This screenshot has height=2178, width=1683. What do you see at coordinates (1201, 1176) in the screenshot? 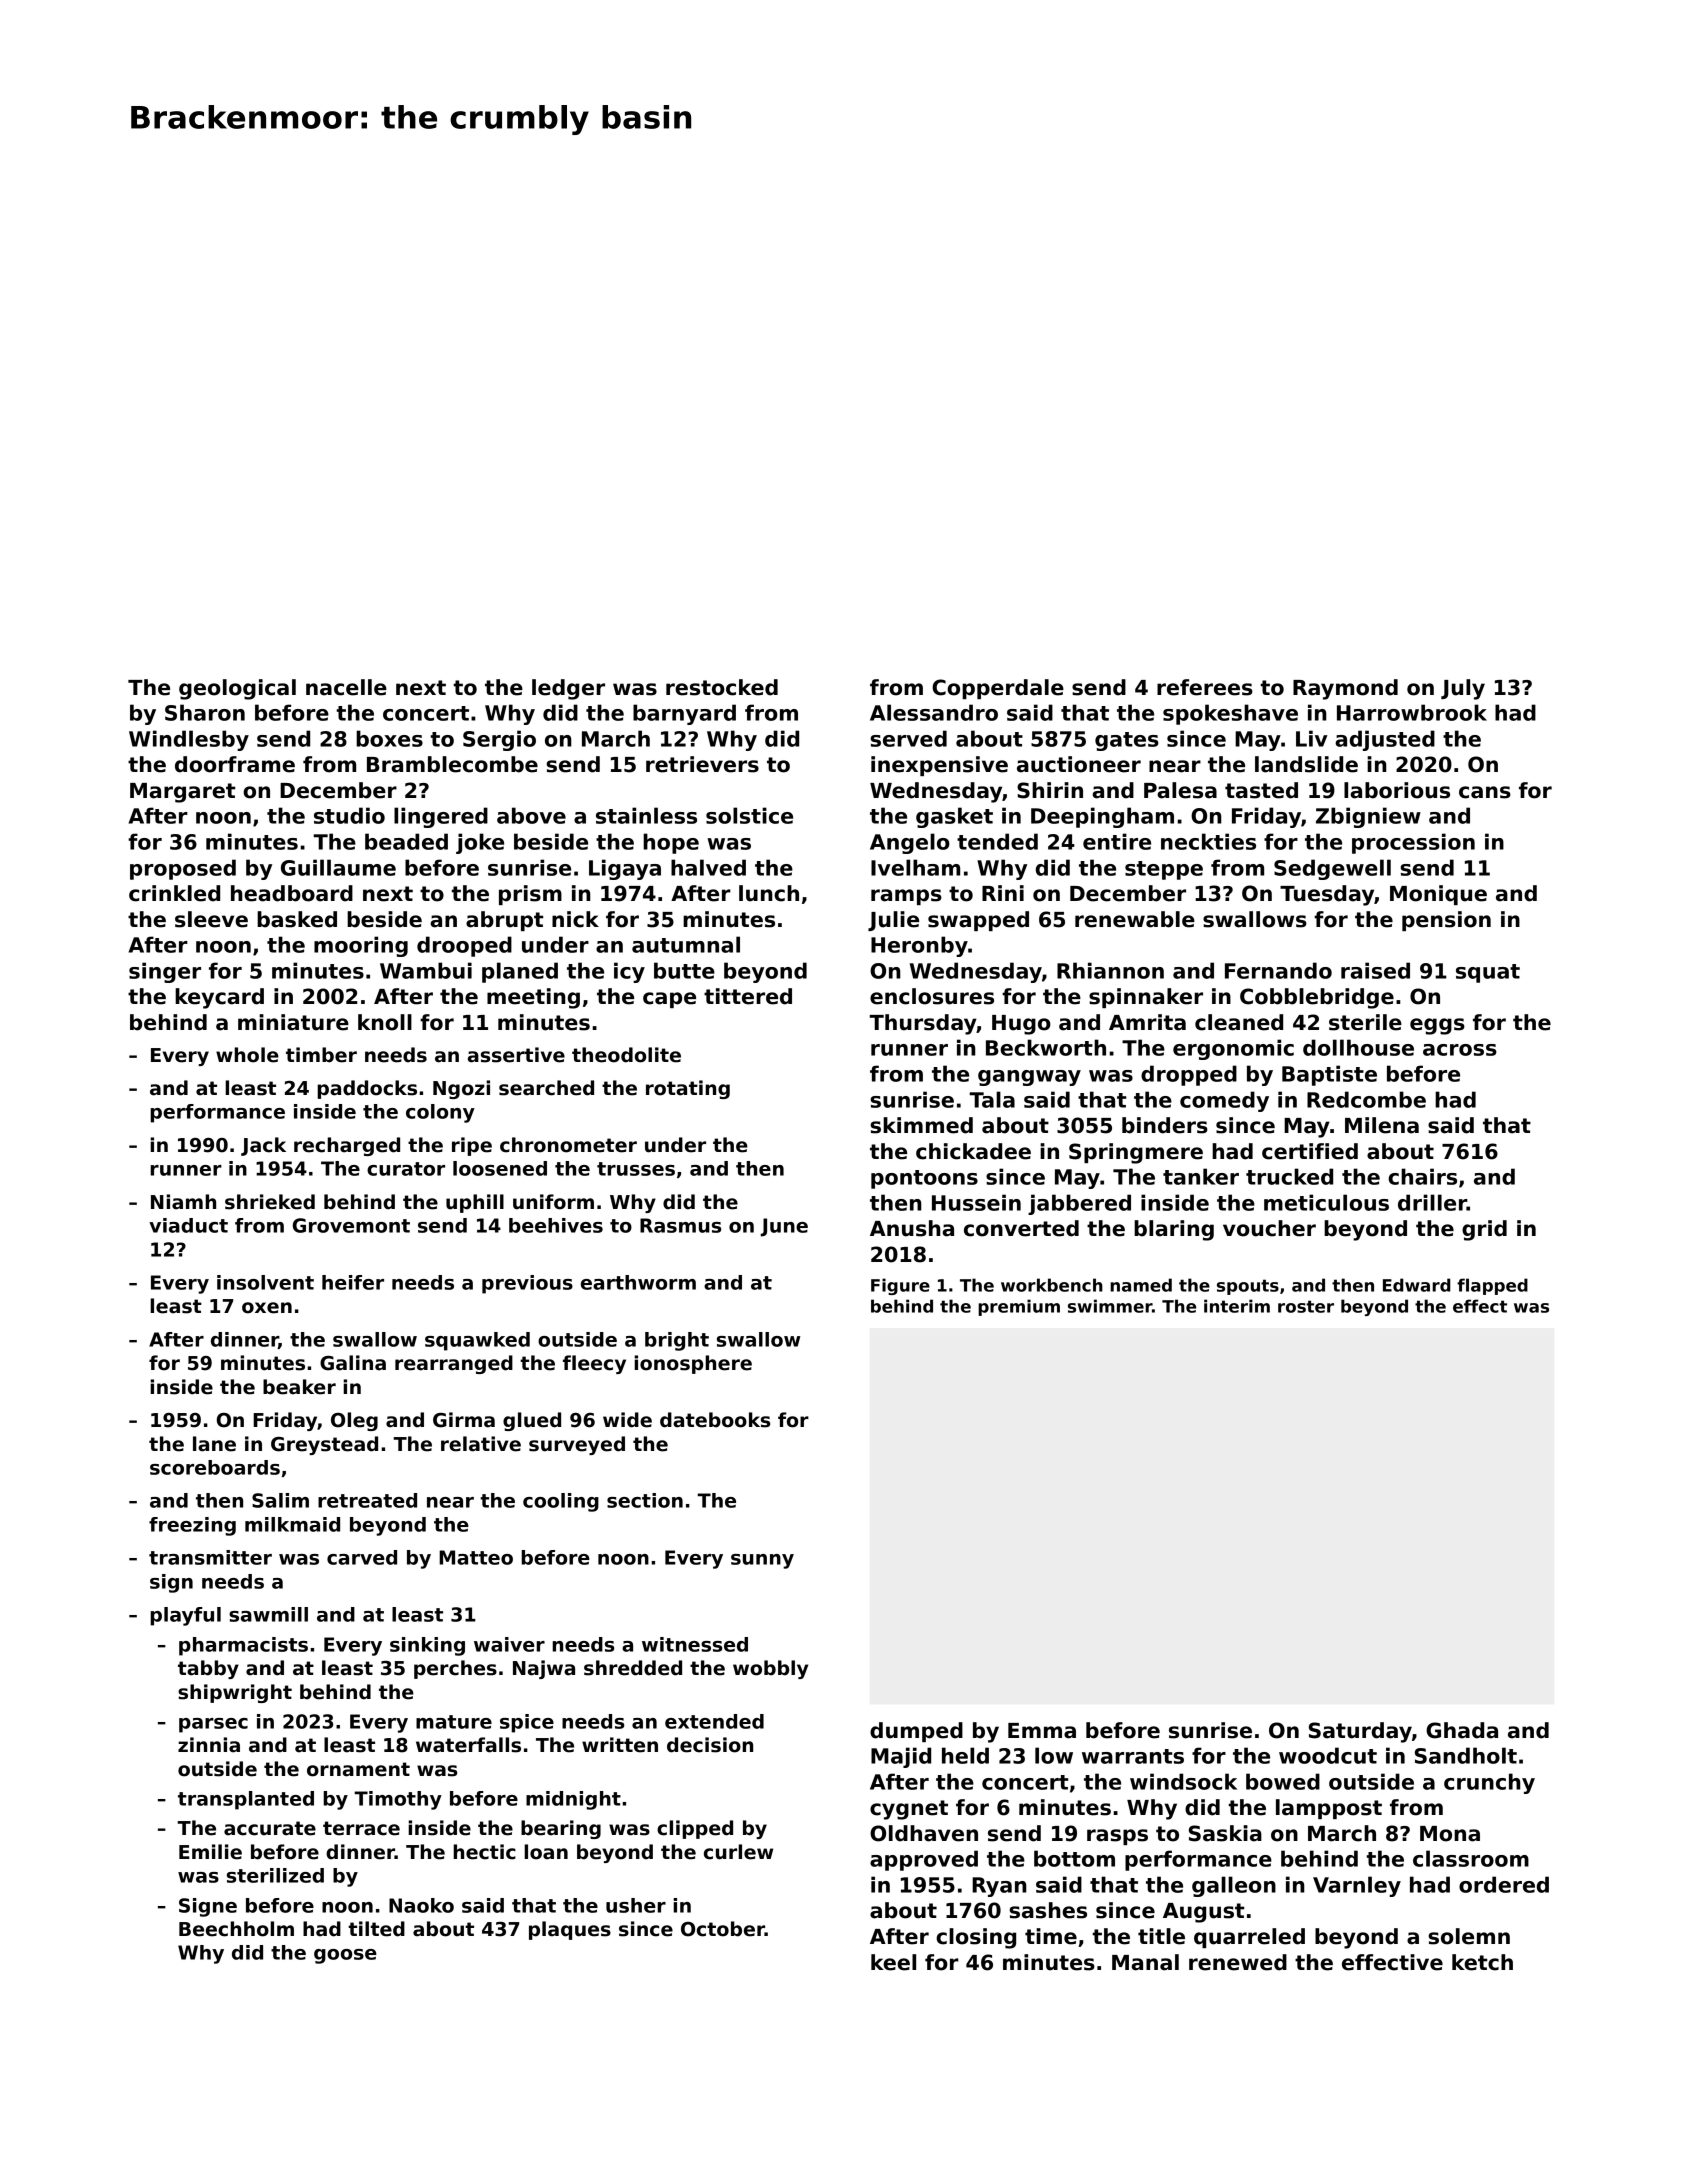
I see `tanker` at bounding box center [1201, 1176].
